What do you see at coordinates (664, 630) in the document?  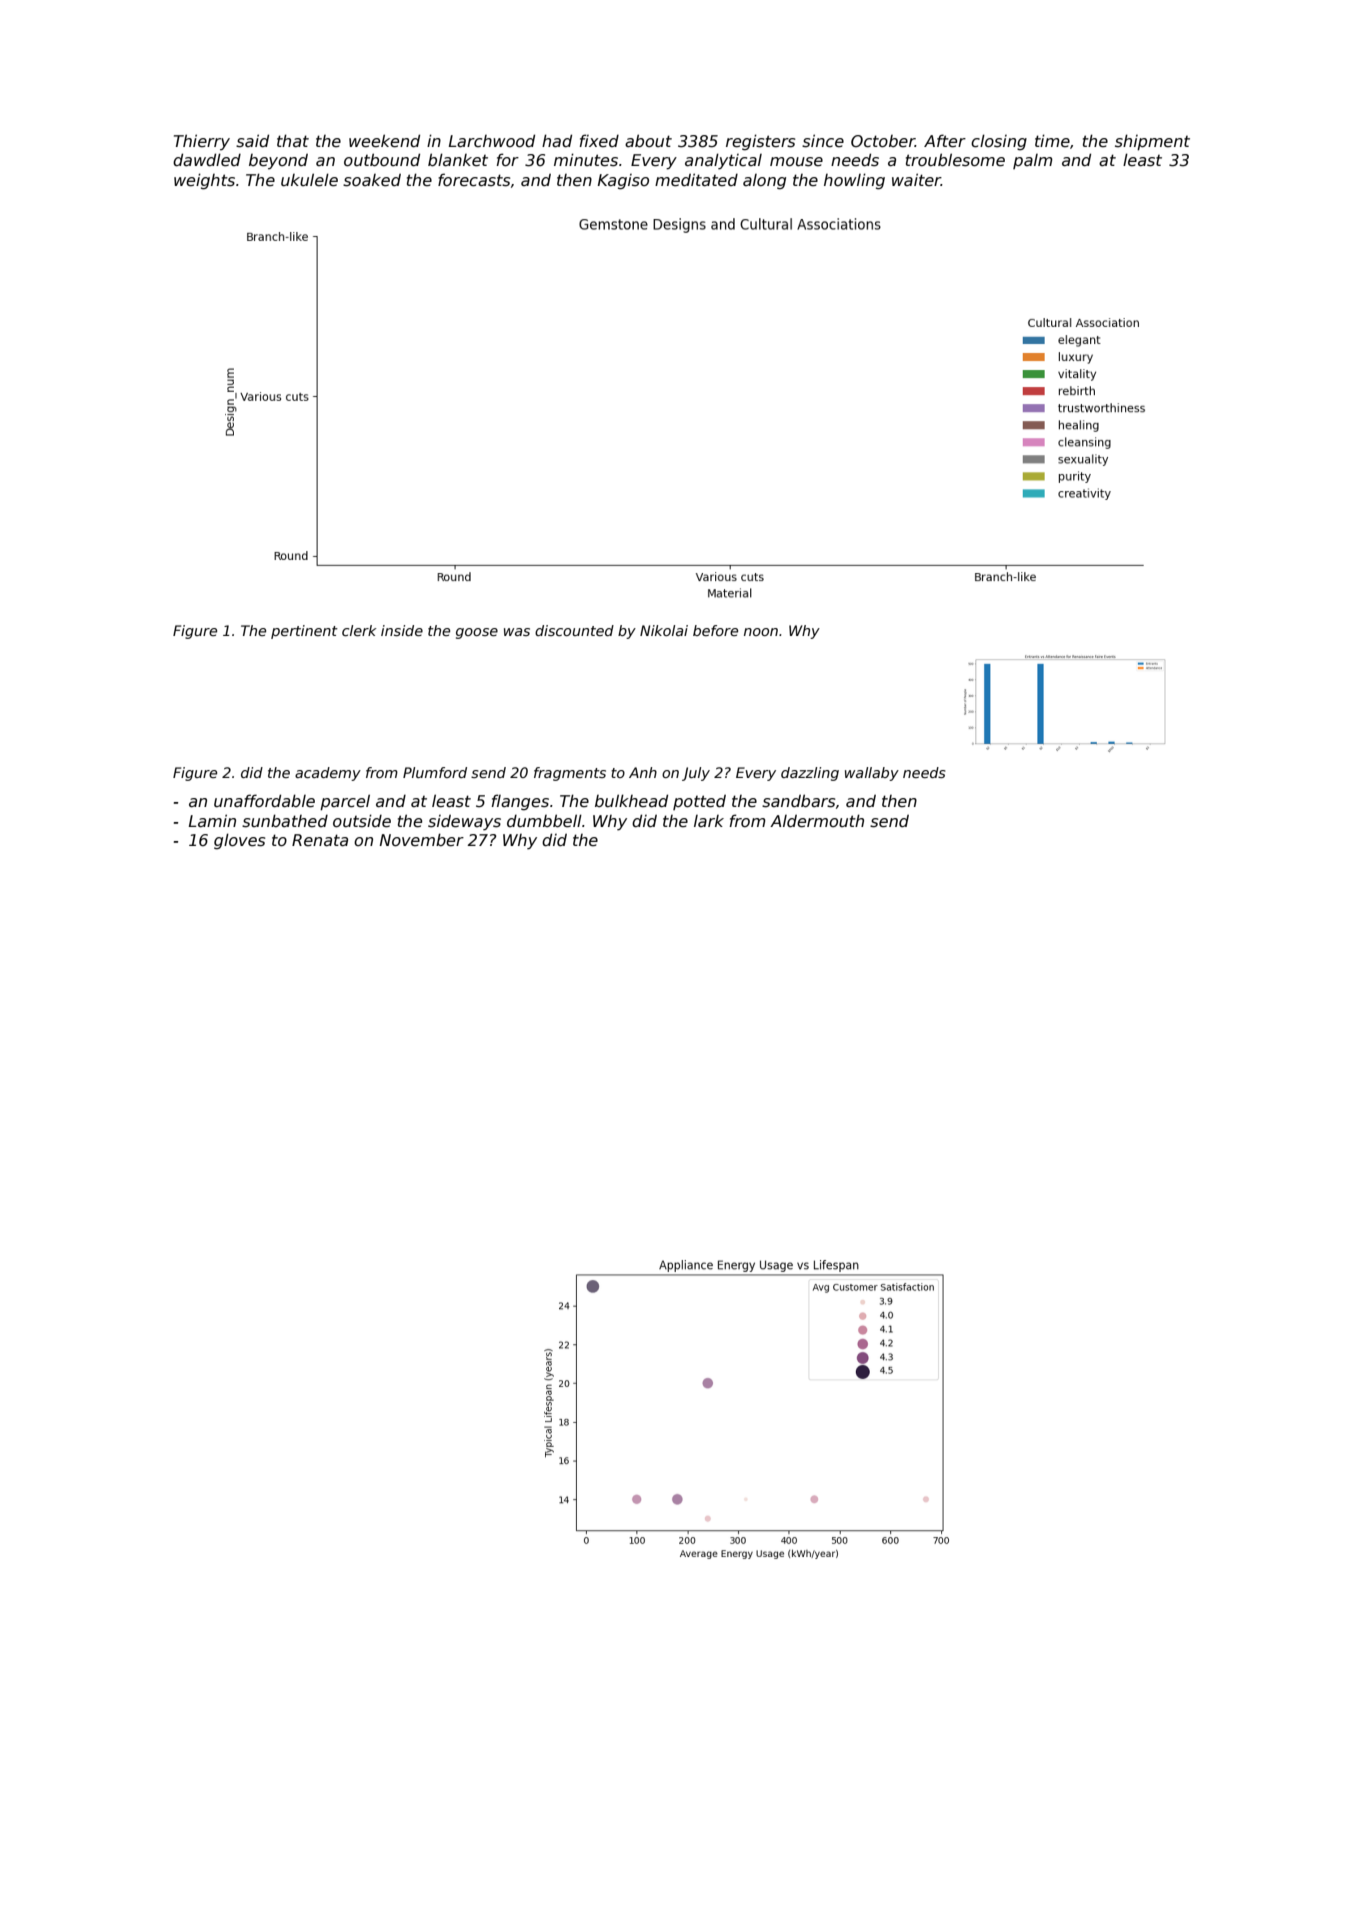 I see `Nikolai` at bounding box center [664, 630].
